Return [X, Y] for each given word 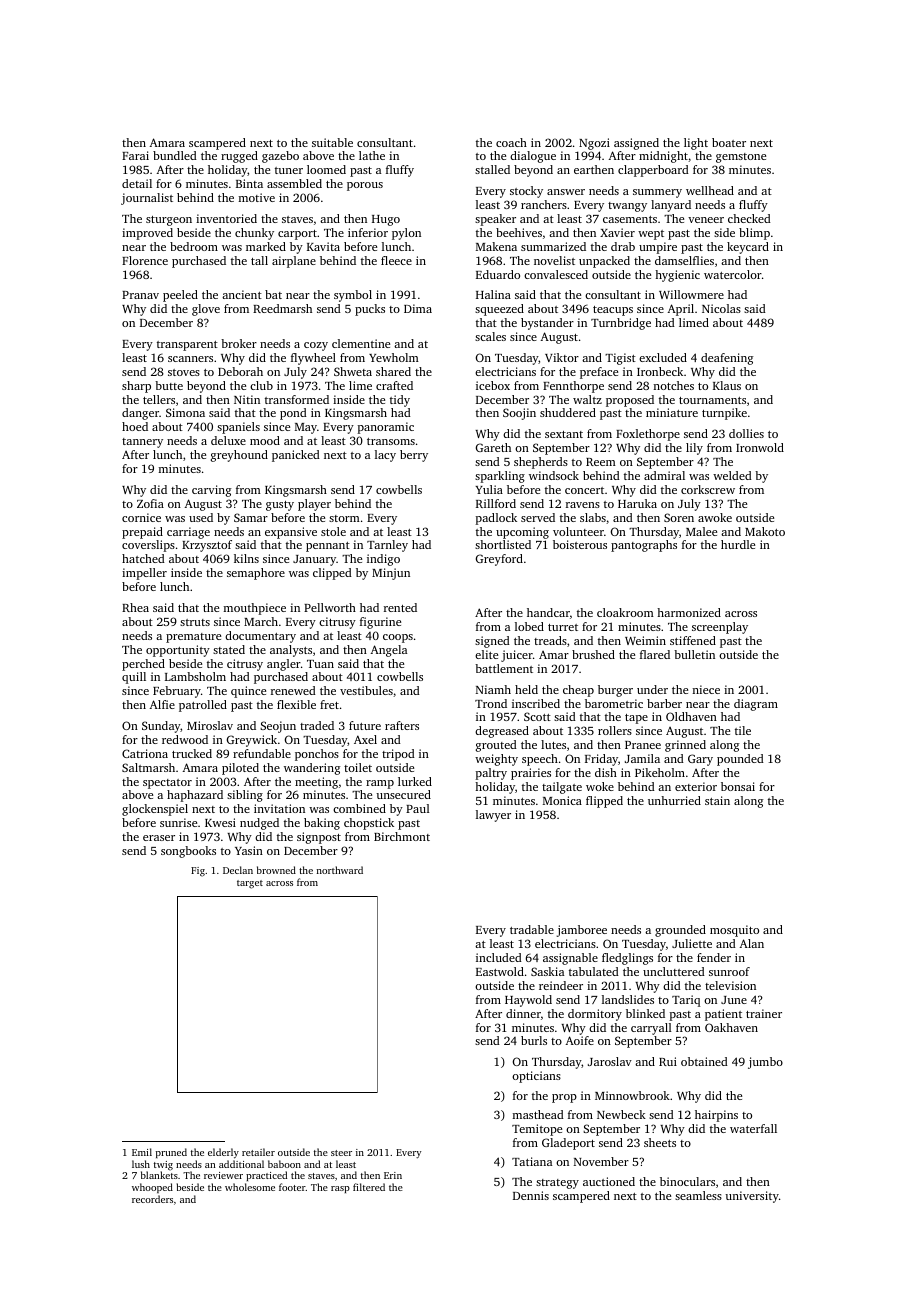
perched [143, 665]
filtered [369, 1187]
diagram [756, 705]
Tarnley [387, 546]
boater [729, 142]
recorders [152, 1199]
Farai [135, 155]
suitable [332, 142]
